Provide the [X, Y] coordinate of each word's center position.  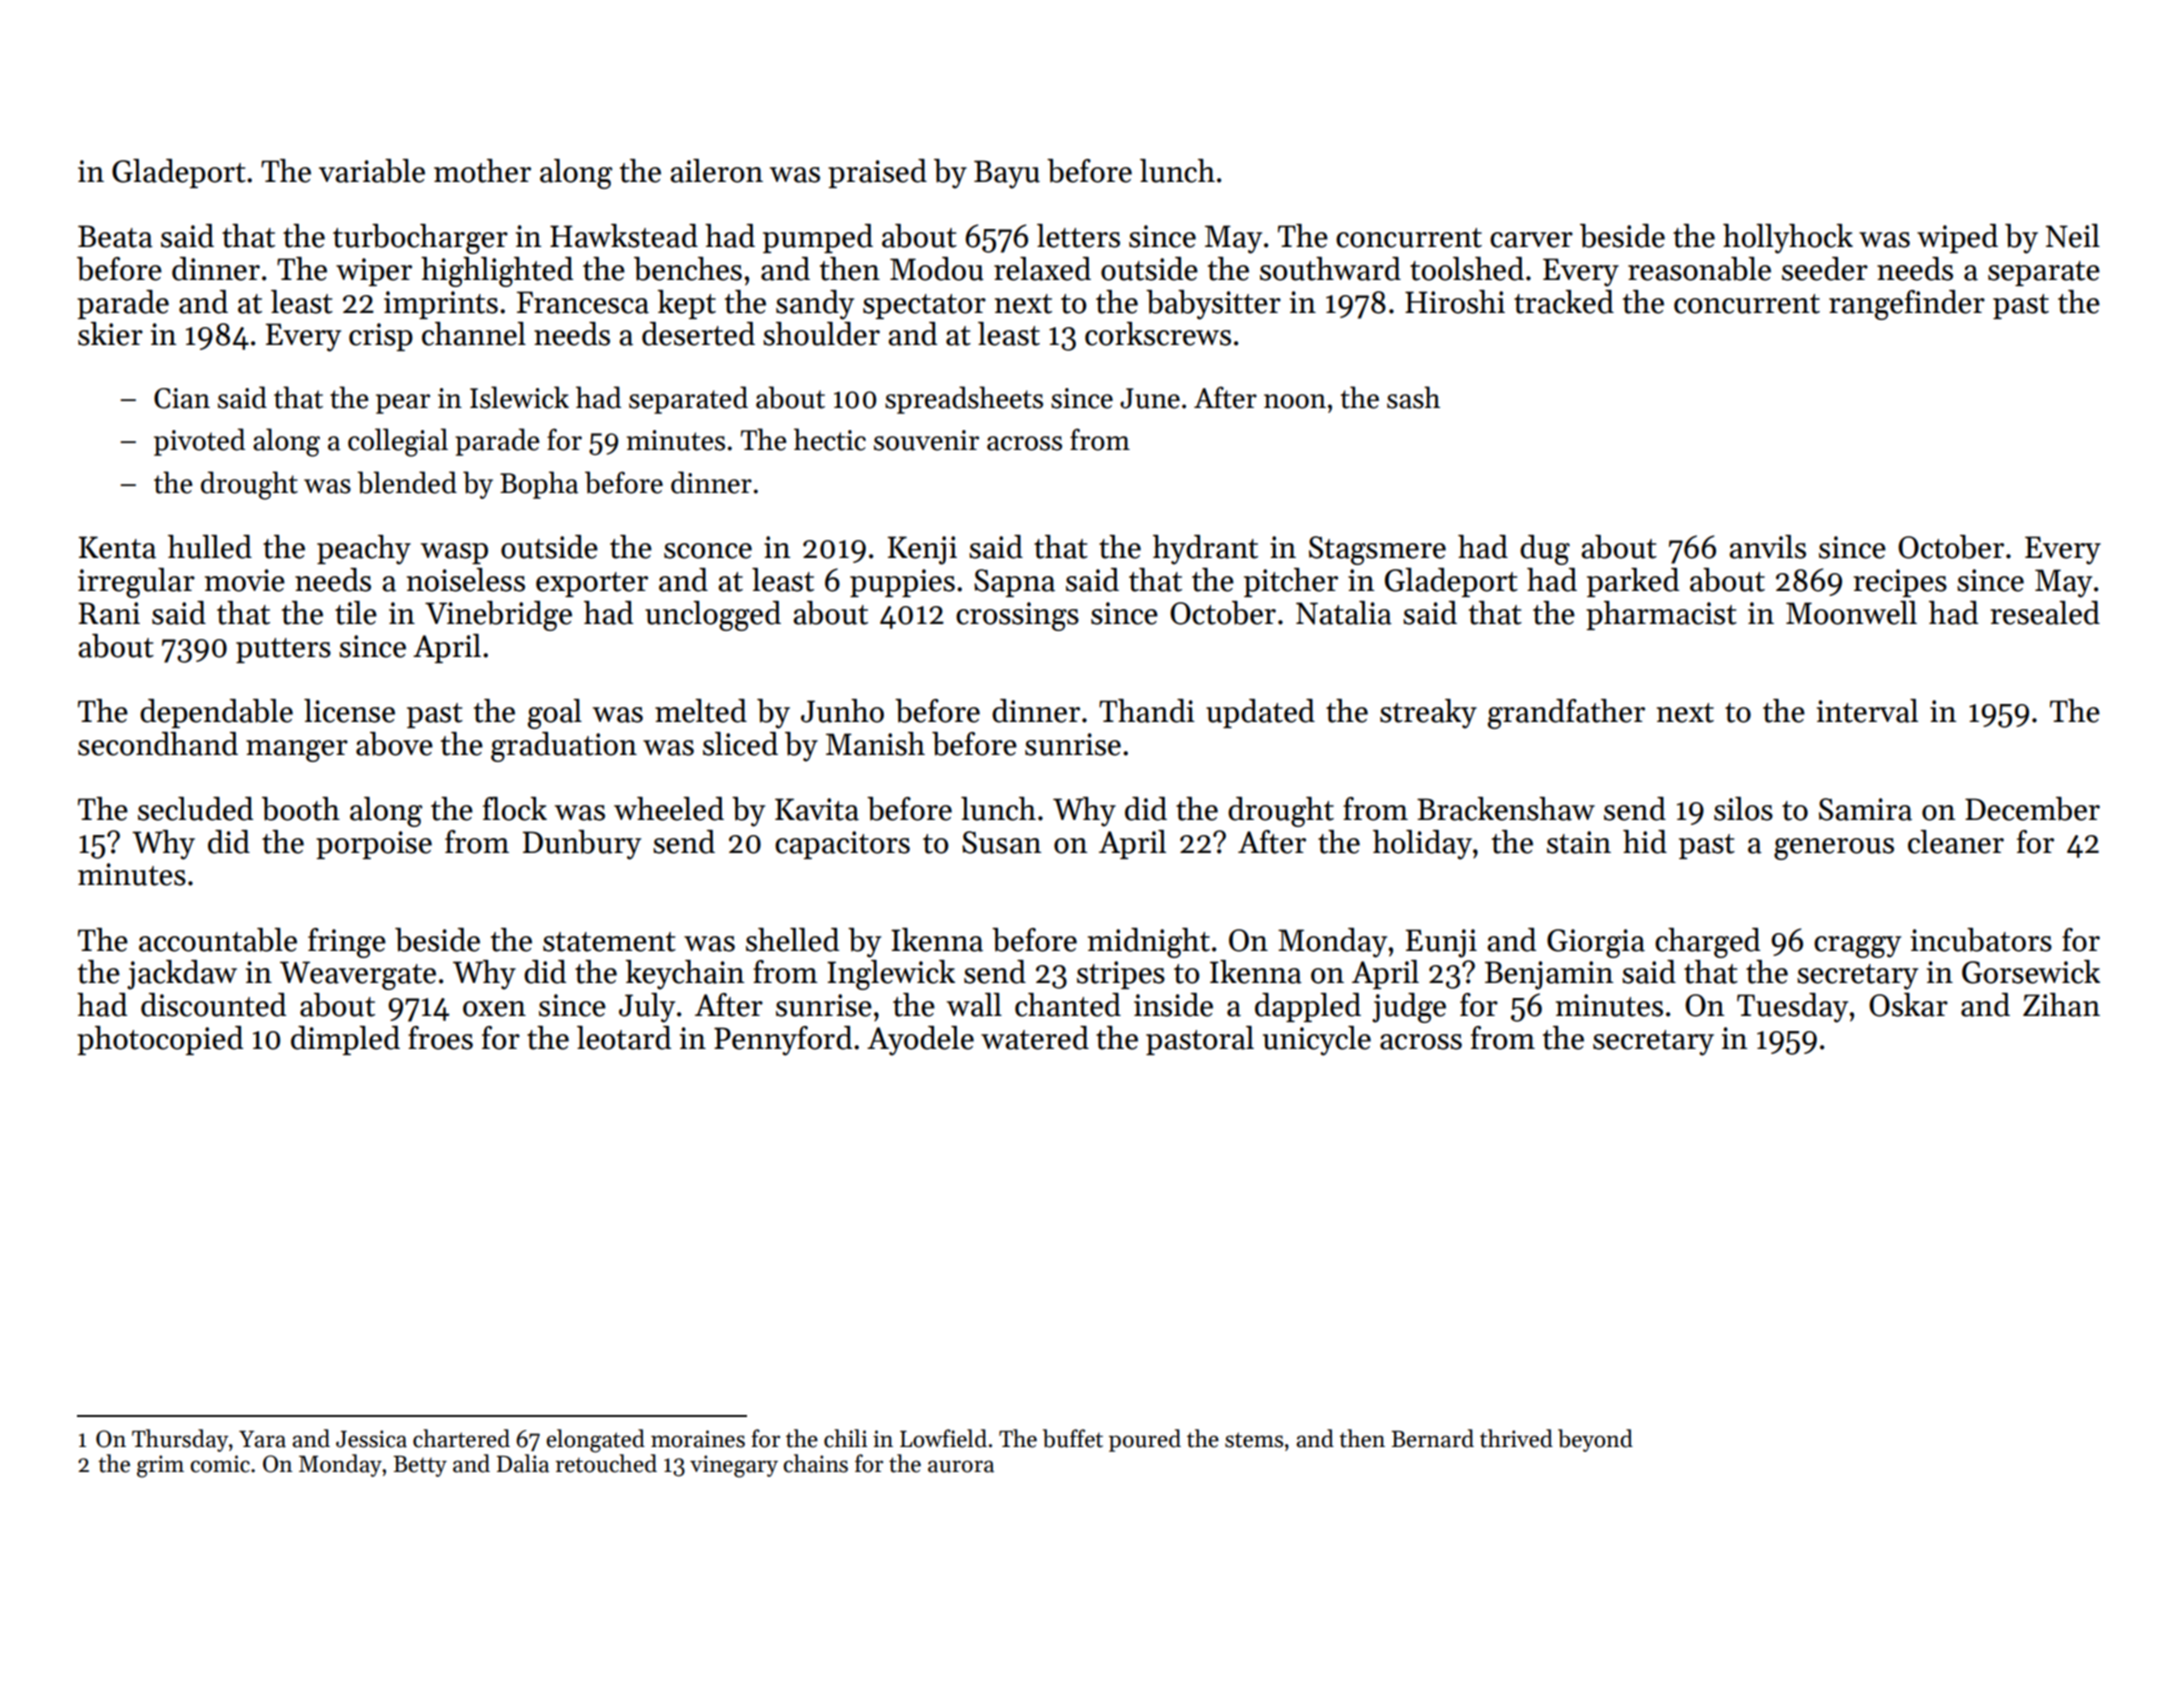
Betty [420, 1466]
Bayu [1007, 174]
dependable [216, 713]
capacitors [842, 845]
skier [110, 334]
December [2032, 809]
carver [1531, 240]
